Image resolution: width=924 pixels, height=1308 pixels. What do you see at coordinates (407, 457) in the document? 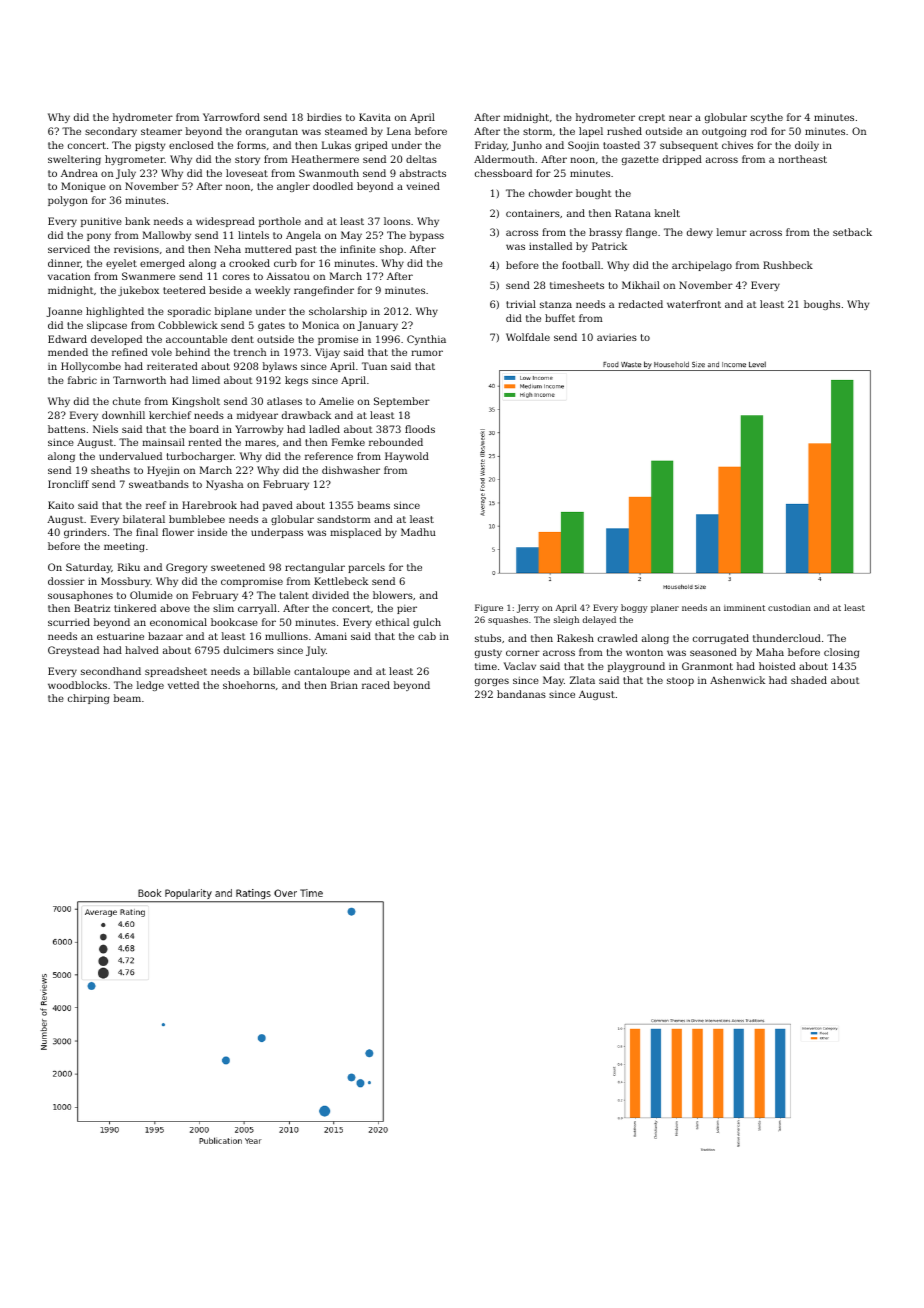
I see `Haywold` at bounding box center [407, 457].
